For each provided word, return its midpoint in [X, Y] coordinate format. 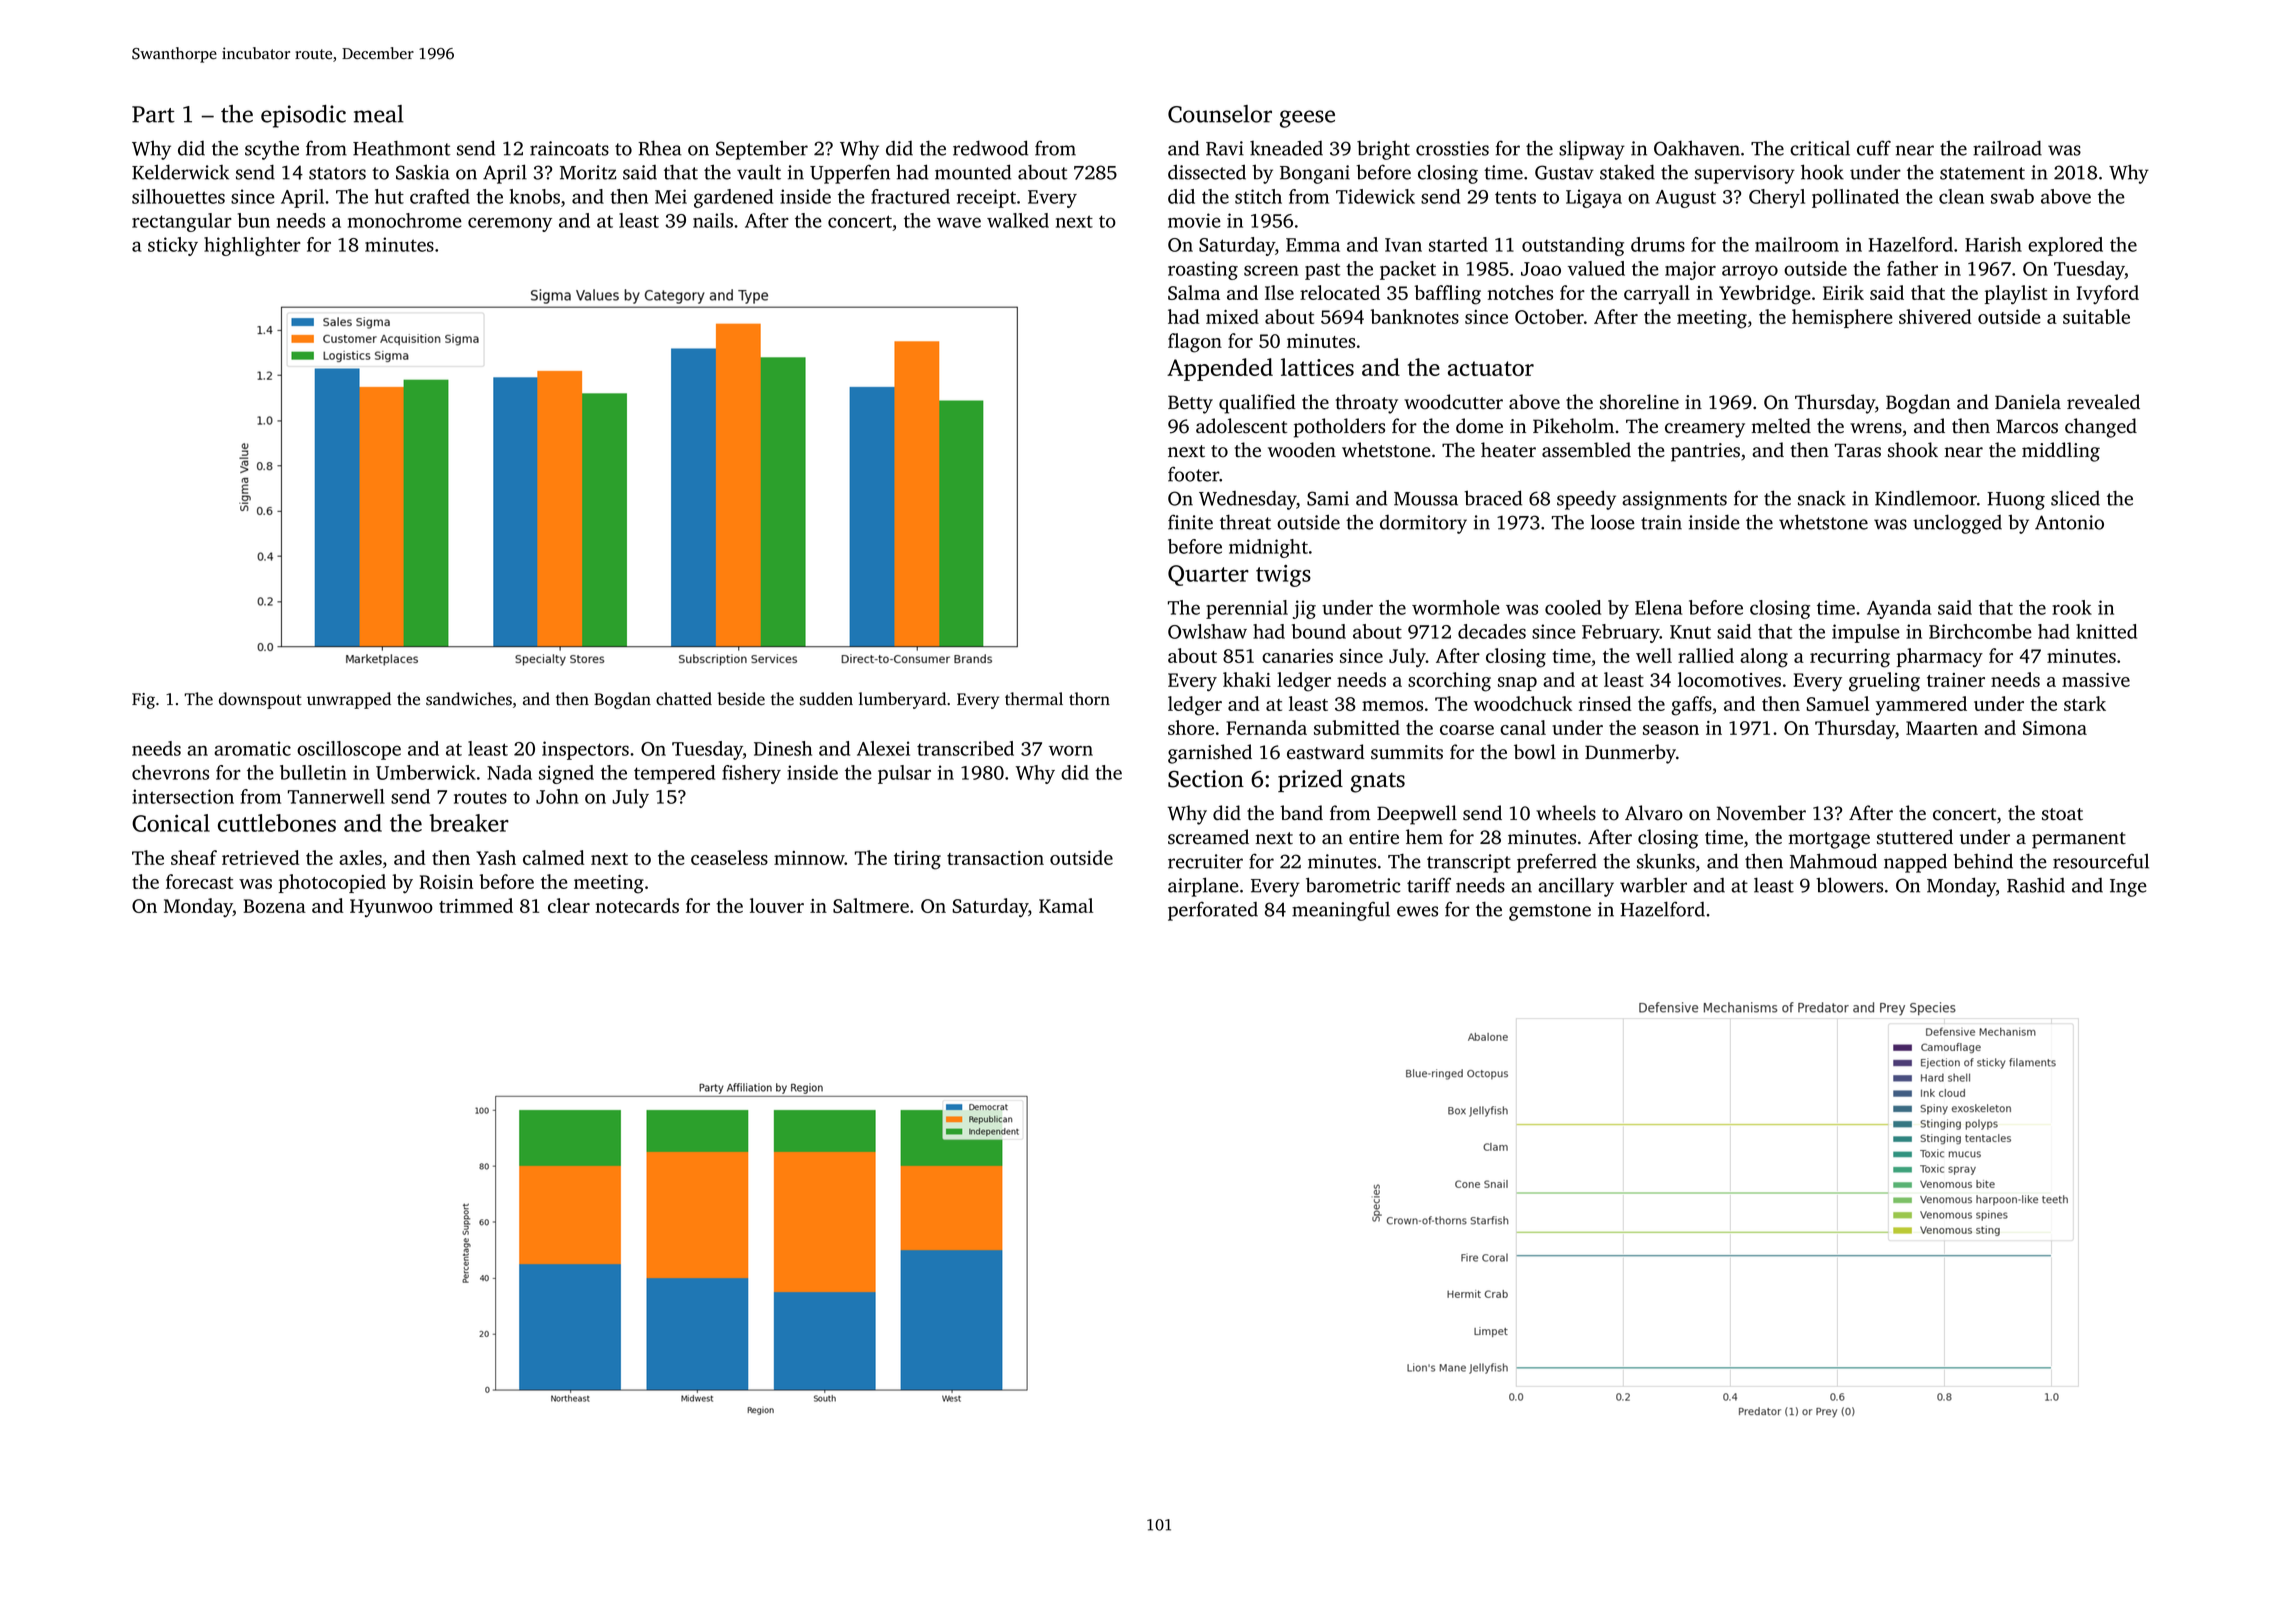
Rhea [660, 148]
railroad [2007, 148]
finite [1190, 522]
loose [1612, 522]
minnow [809, 858]
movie [1194, 220]
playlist [2016, 294]
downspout [260, 700]
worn [1071, 750]
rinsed [1605, 703]
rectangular [182, 222]
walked [1018, 220]
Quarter [1208, 575]
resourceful [2101, 861]
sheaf [194, 857]
